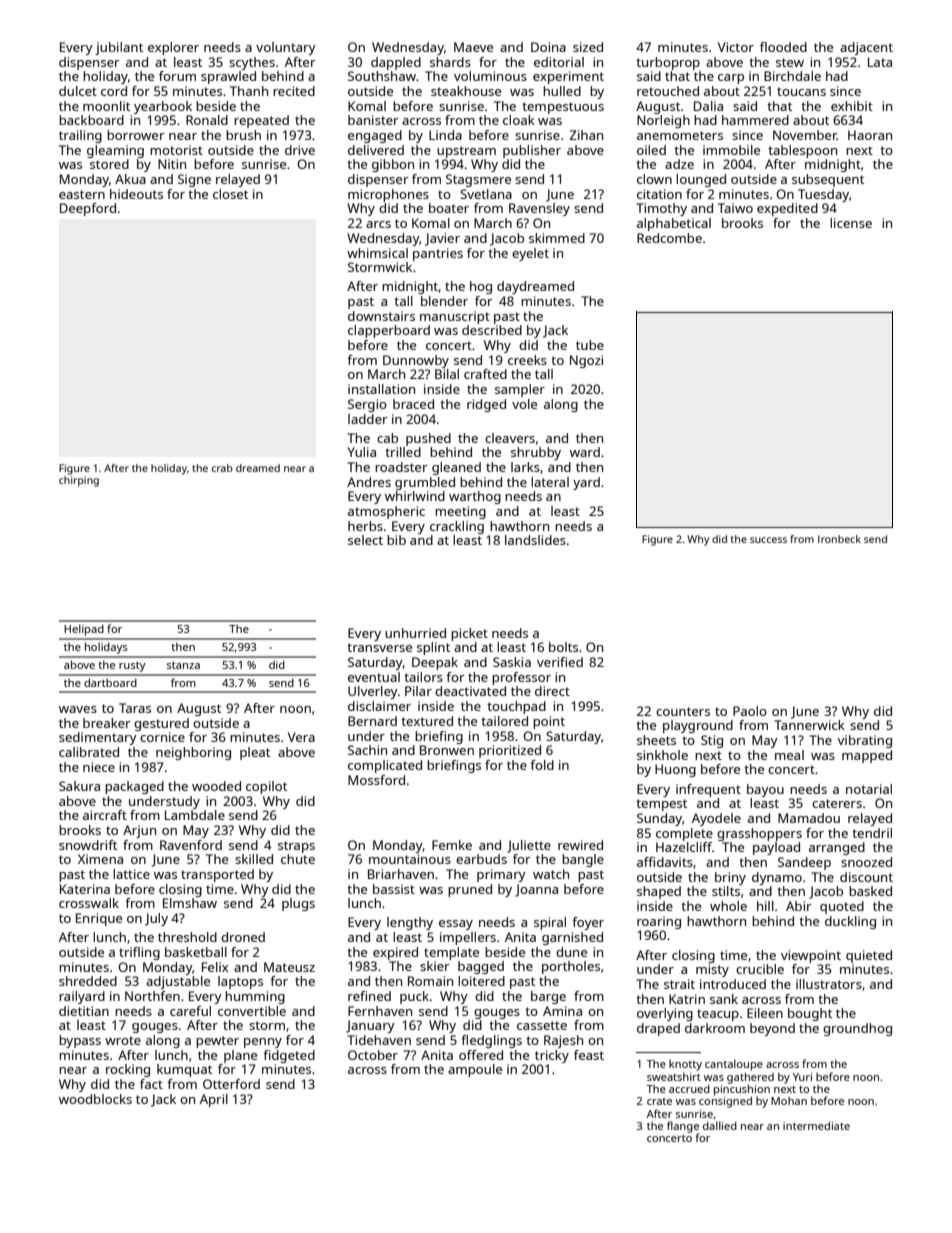 The image size is (952, 1233). I want to click on groundhog, so click(857, 1029).
